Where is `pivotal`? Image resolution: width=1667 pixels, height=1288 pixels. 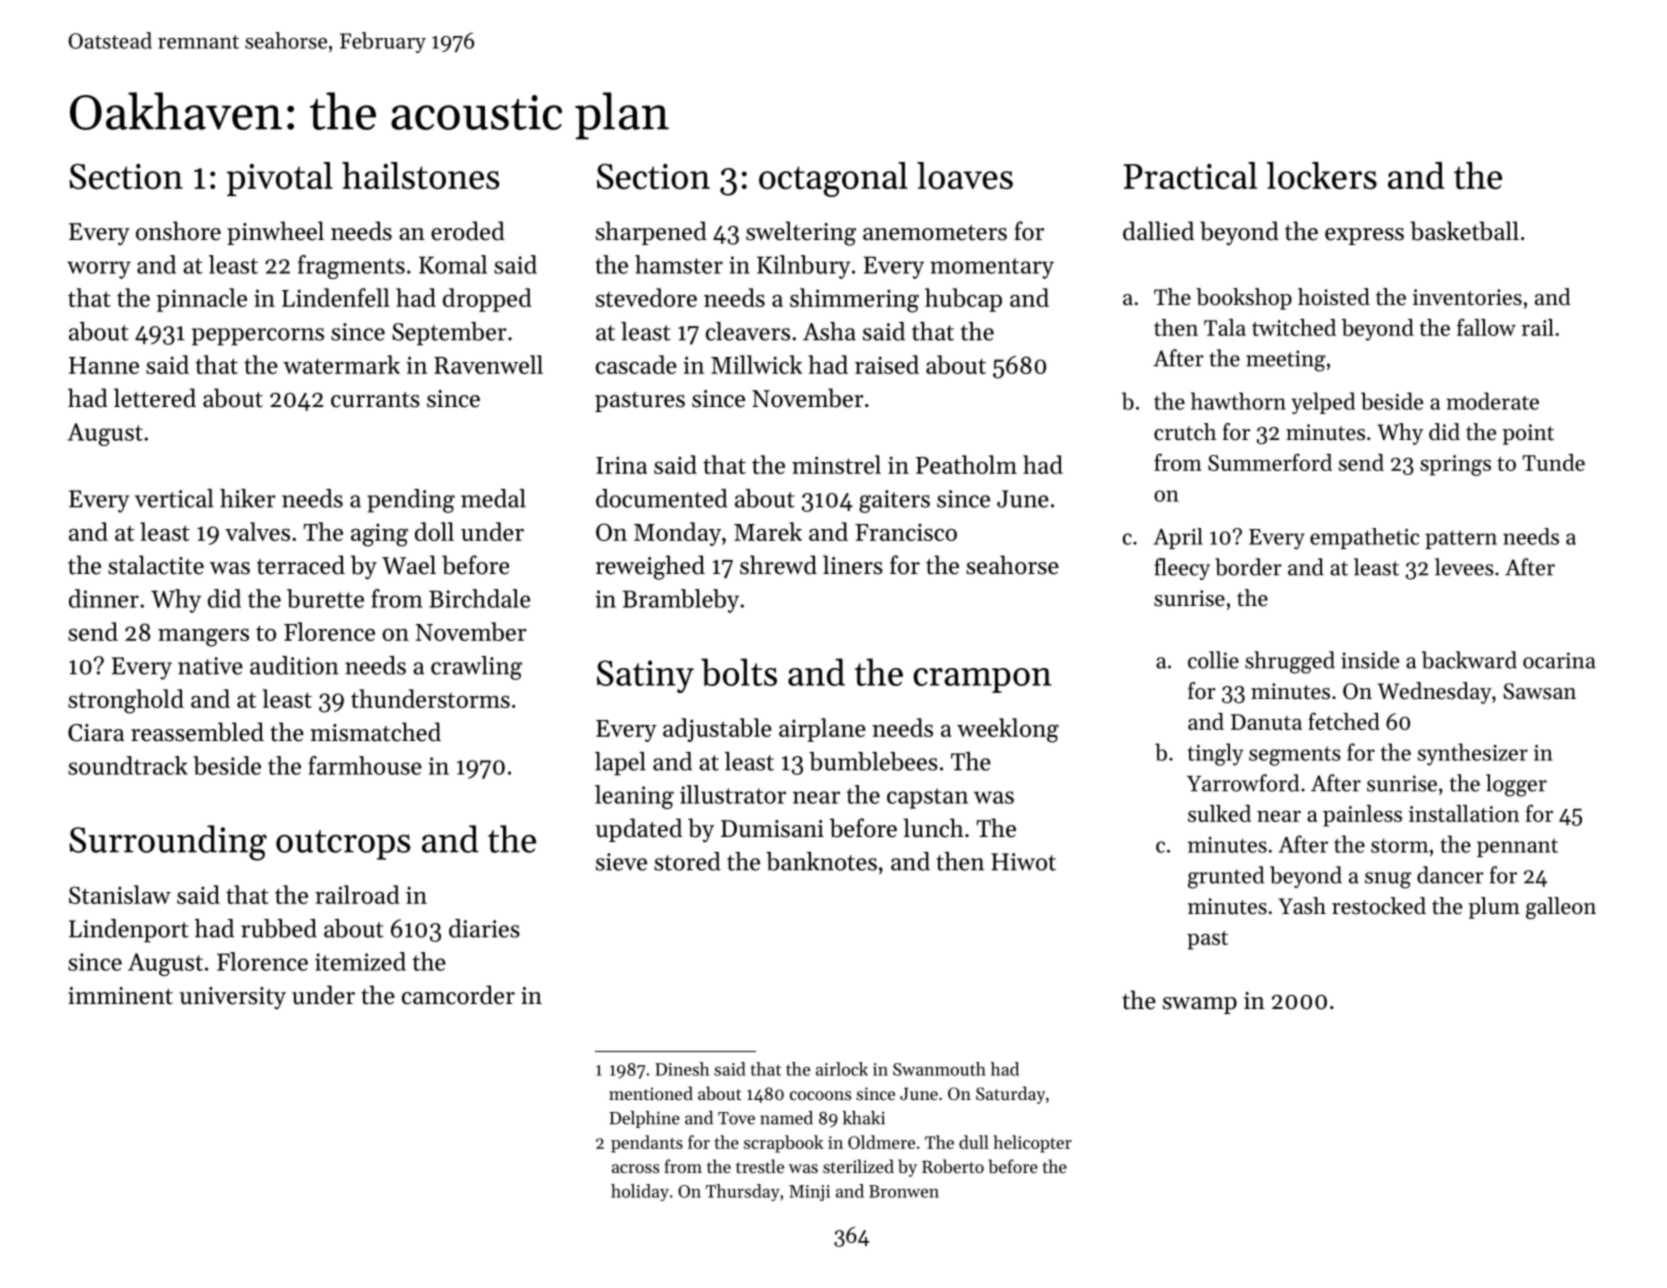 pivotal is located at coordinates (279, 179).
